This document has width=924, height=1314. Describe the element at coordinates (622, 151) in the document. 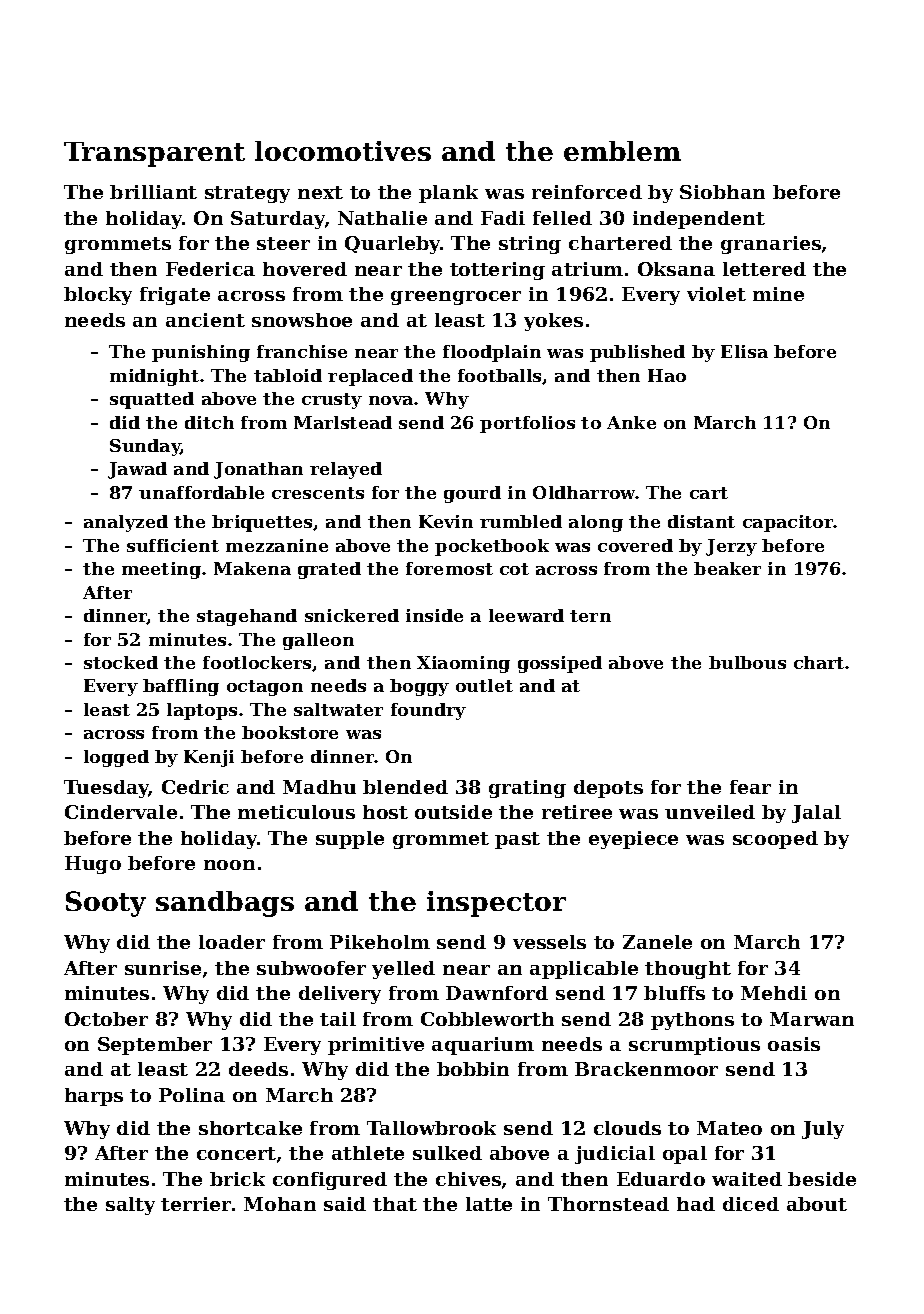

I see `emblem` at that location.
